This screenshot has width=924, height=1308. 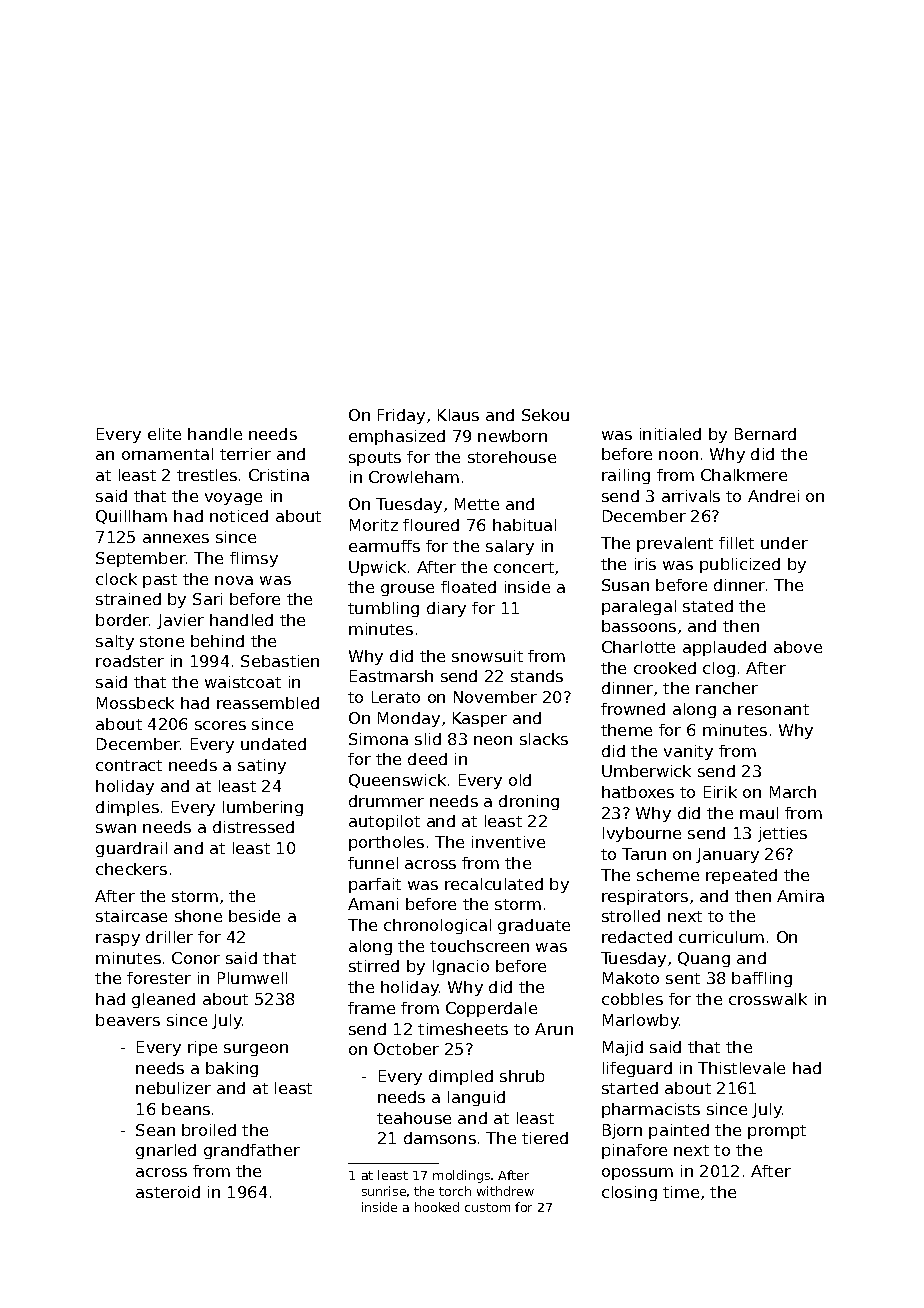 What do you see at coordinates (220, 725) in the screenshot?
I see `scores` at bounding box center [220, 725].
